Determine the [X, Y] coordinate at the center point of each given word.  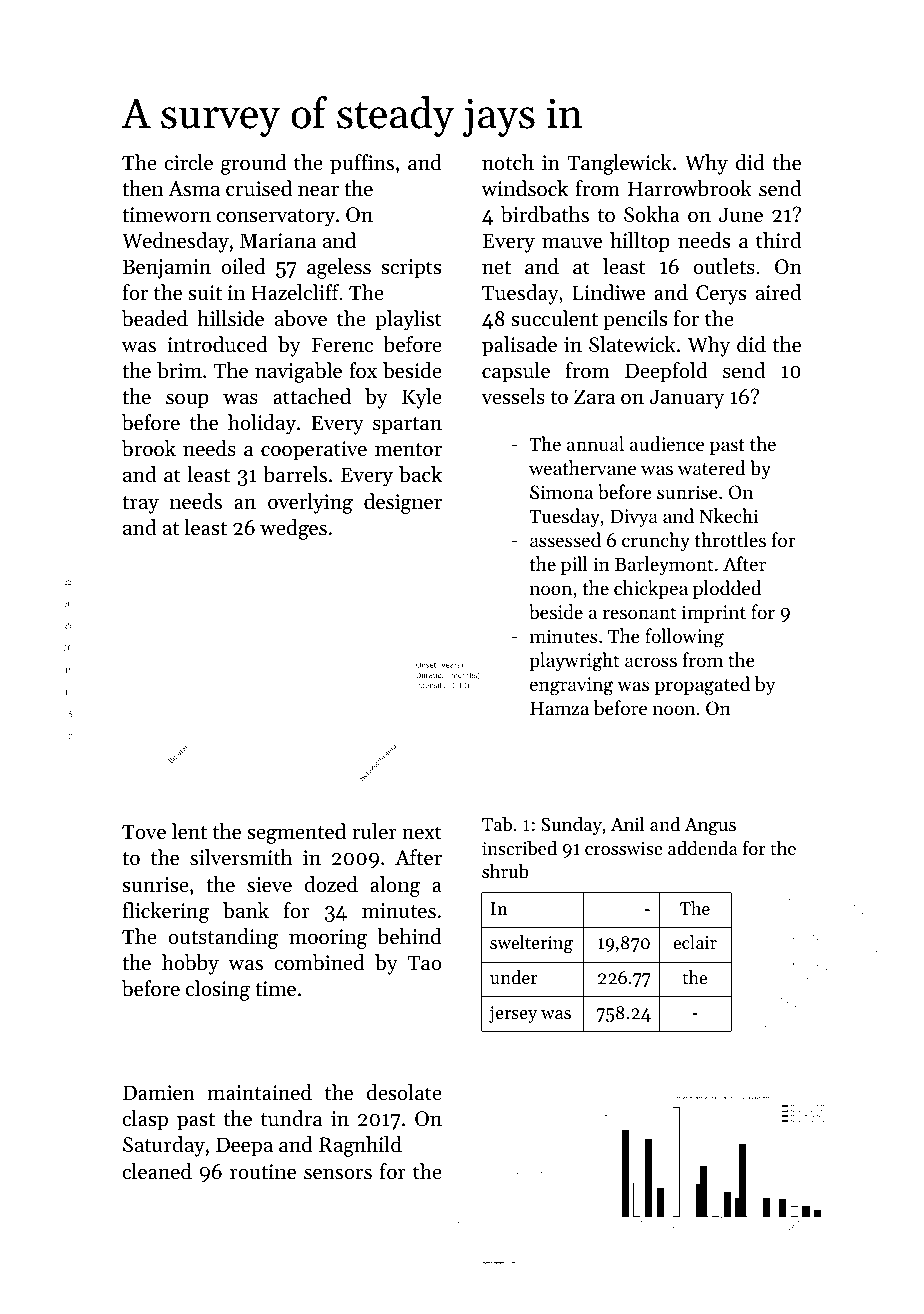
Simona [561, 492]
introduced [218, 344]
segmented [296, 833]
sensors [338, 1174]
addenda [703, 848]
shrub [505, 871]
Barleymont [664, 565]
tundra [291, 1118]
